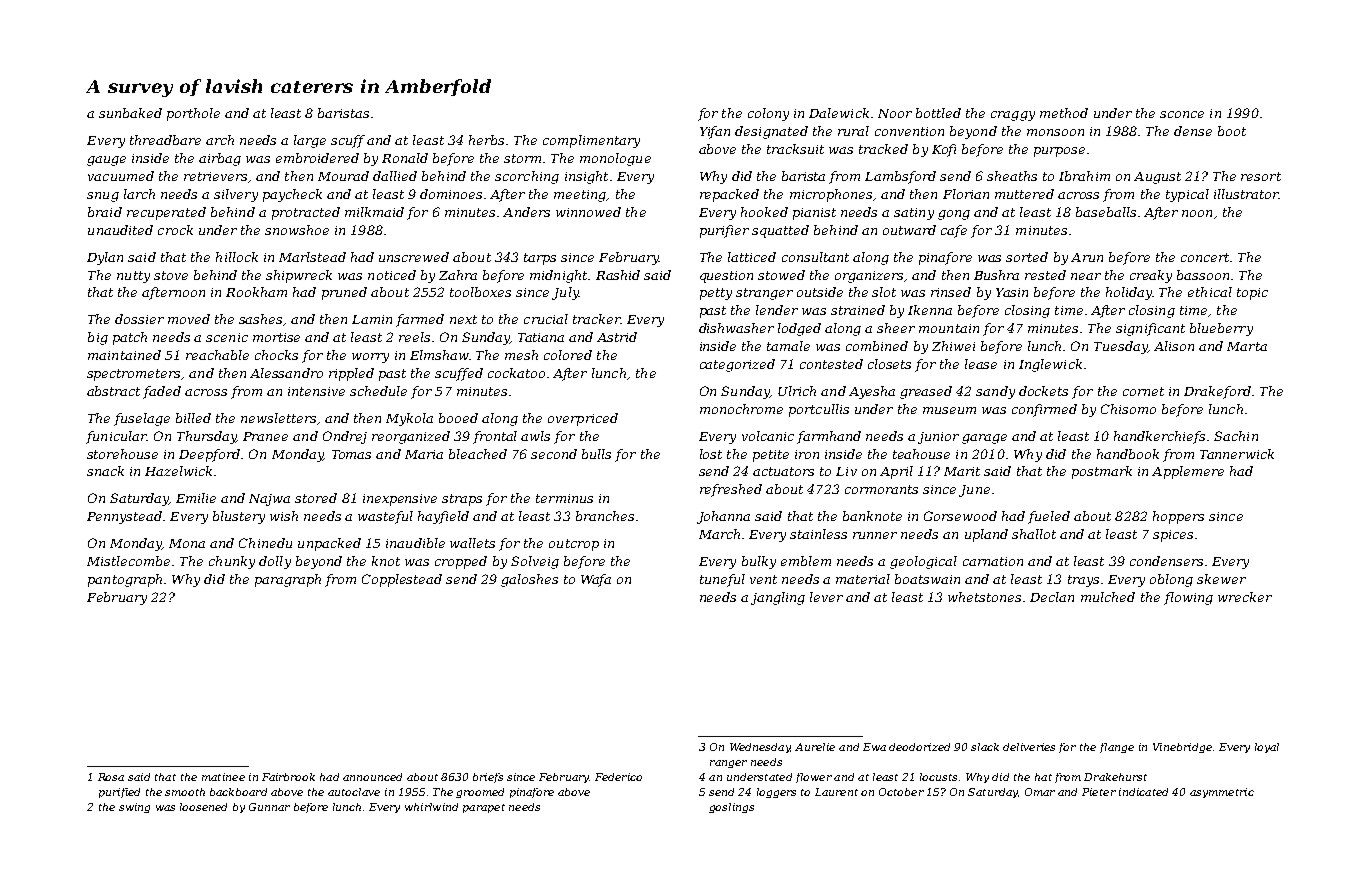 The image size is (1372, 887). Describe the element at coordinates (316, 498) in the screenshot. I see `stored` at that location.
